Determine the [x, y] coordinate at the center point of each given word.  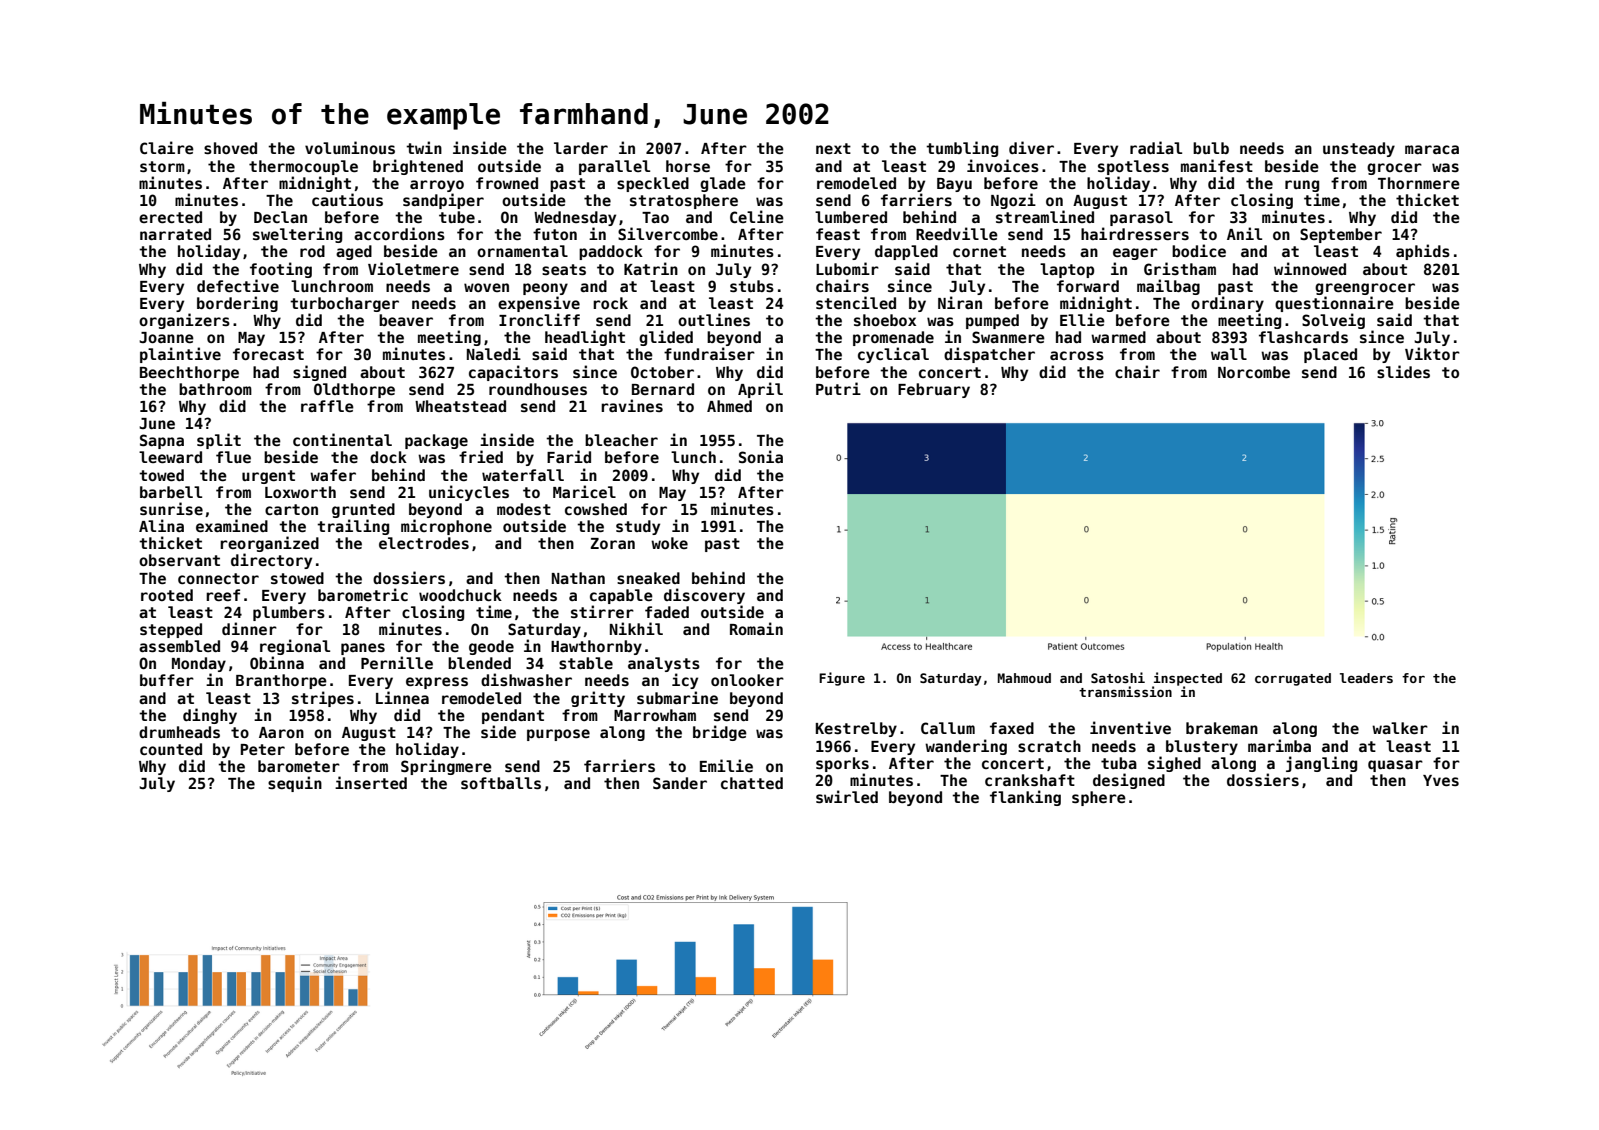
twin [424, 147]
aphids [1423, 252]
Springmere [446, 767]
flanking [1025, 798]
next [833, 148]
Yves [1441, 780]
